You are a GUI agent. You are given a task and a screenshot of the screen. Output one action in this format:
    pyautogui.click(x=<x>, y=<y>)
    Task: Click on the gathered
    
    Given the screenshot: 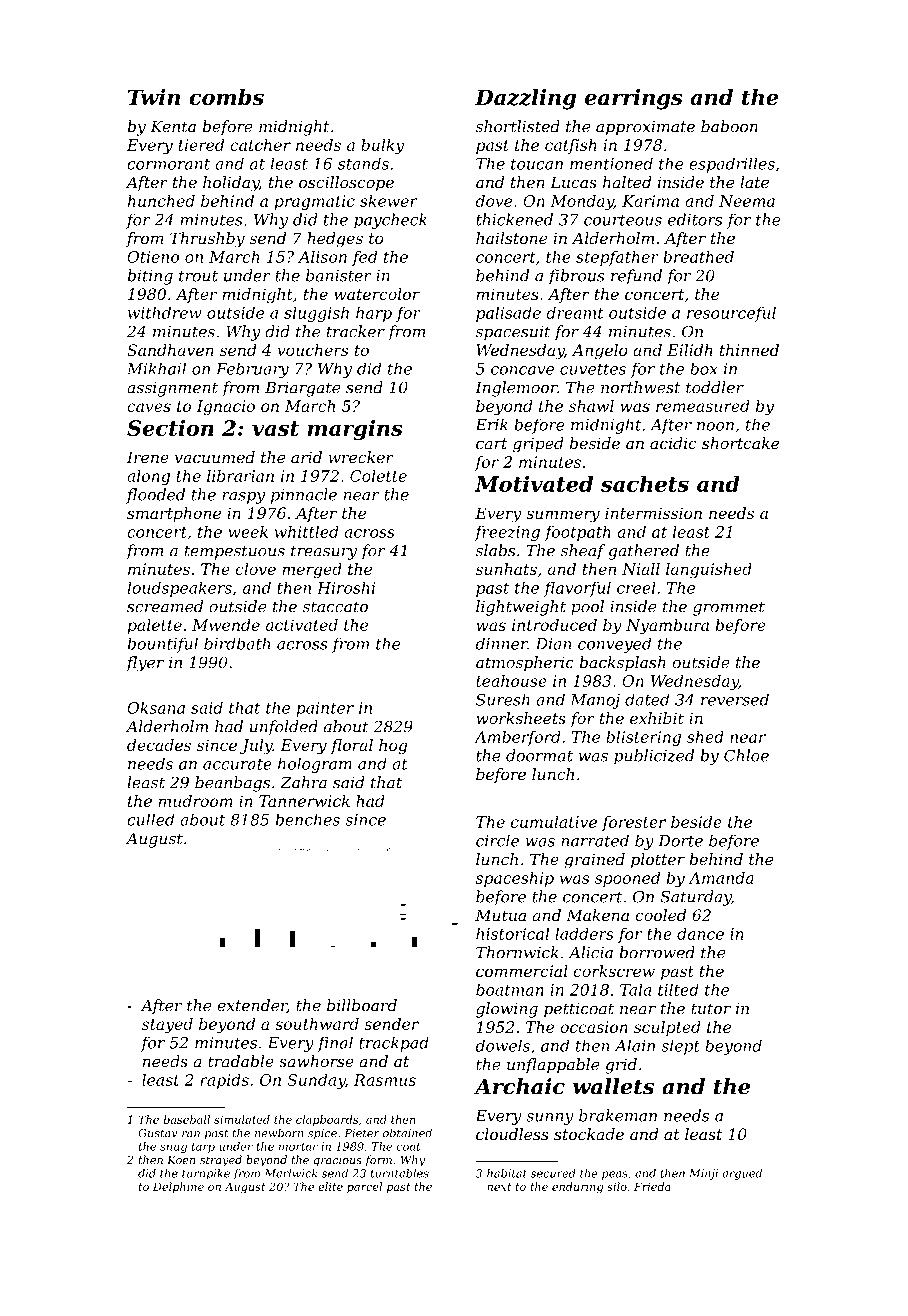 What is the action you would take?
    pyautogui.click(x=643, y=552)
